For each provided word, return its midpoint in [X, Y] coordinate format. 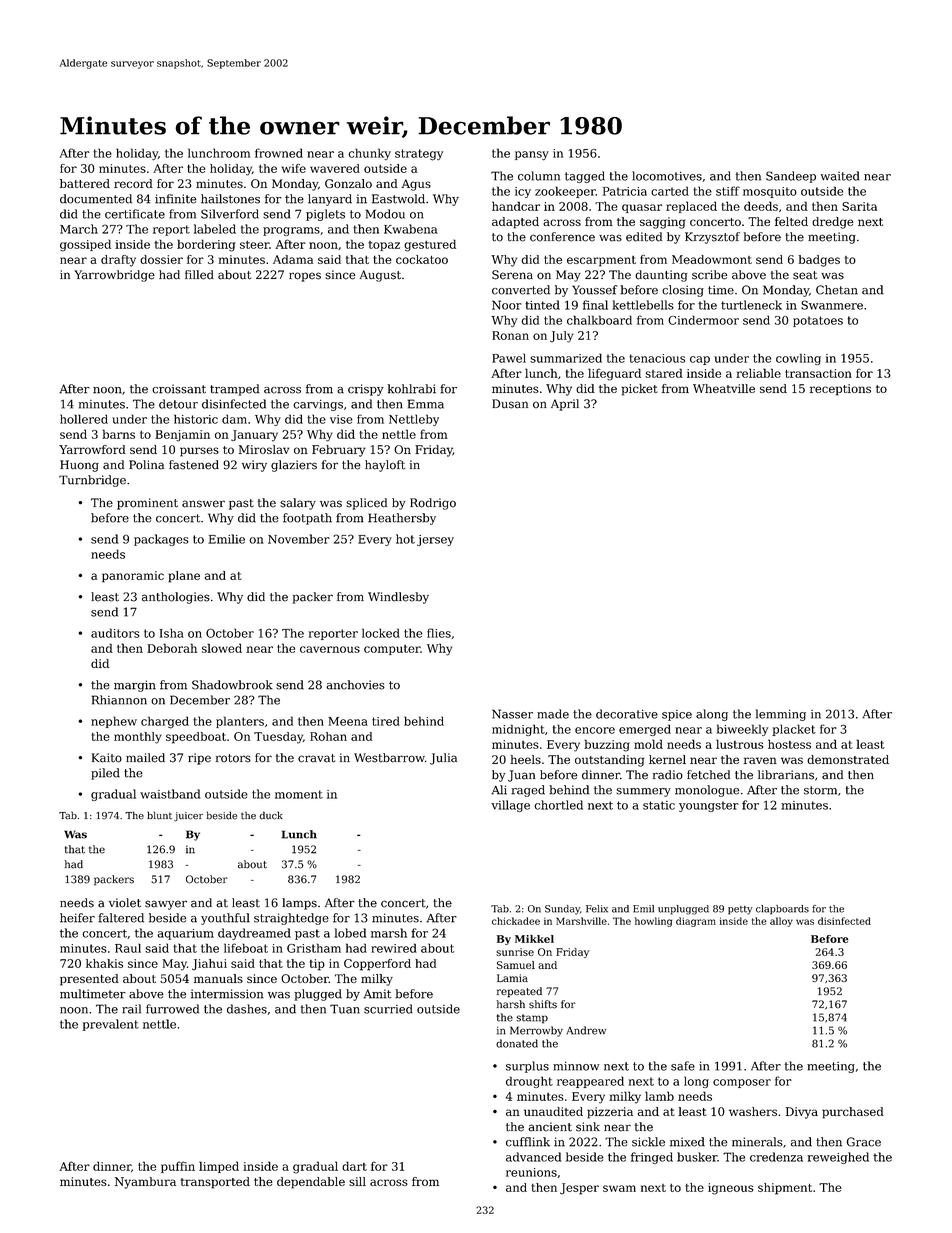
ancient [550, 1127]
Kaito [107, 758]
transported [215, 1183]
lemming [781, 715]
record [133, 183]
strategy [419, 155]
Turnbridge [92, 481]
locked [381, 633]
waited [840, 176]
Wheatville [724, 388]
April [565, 405]
